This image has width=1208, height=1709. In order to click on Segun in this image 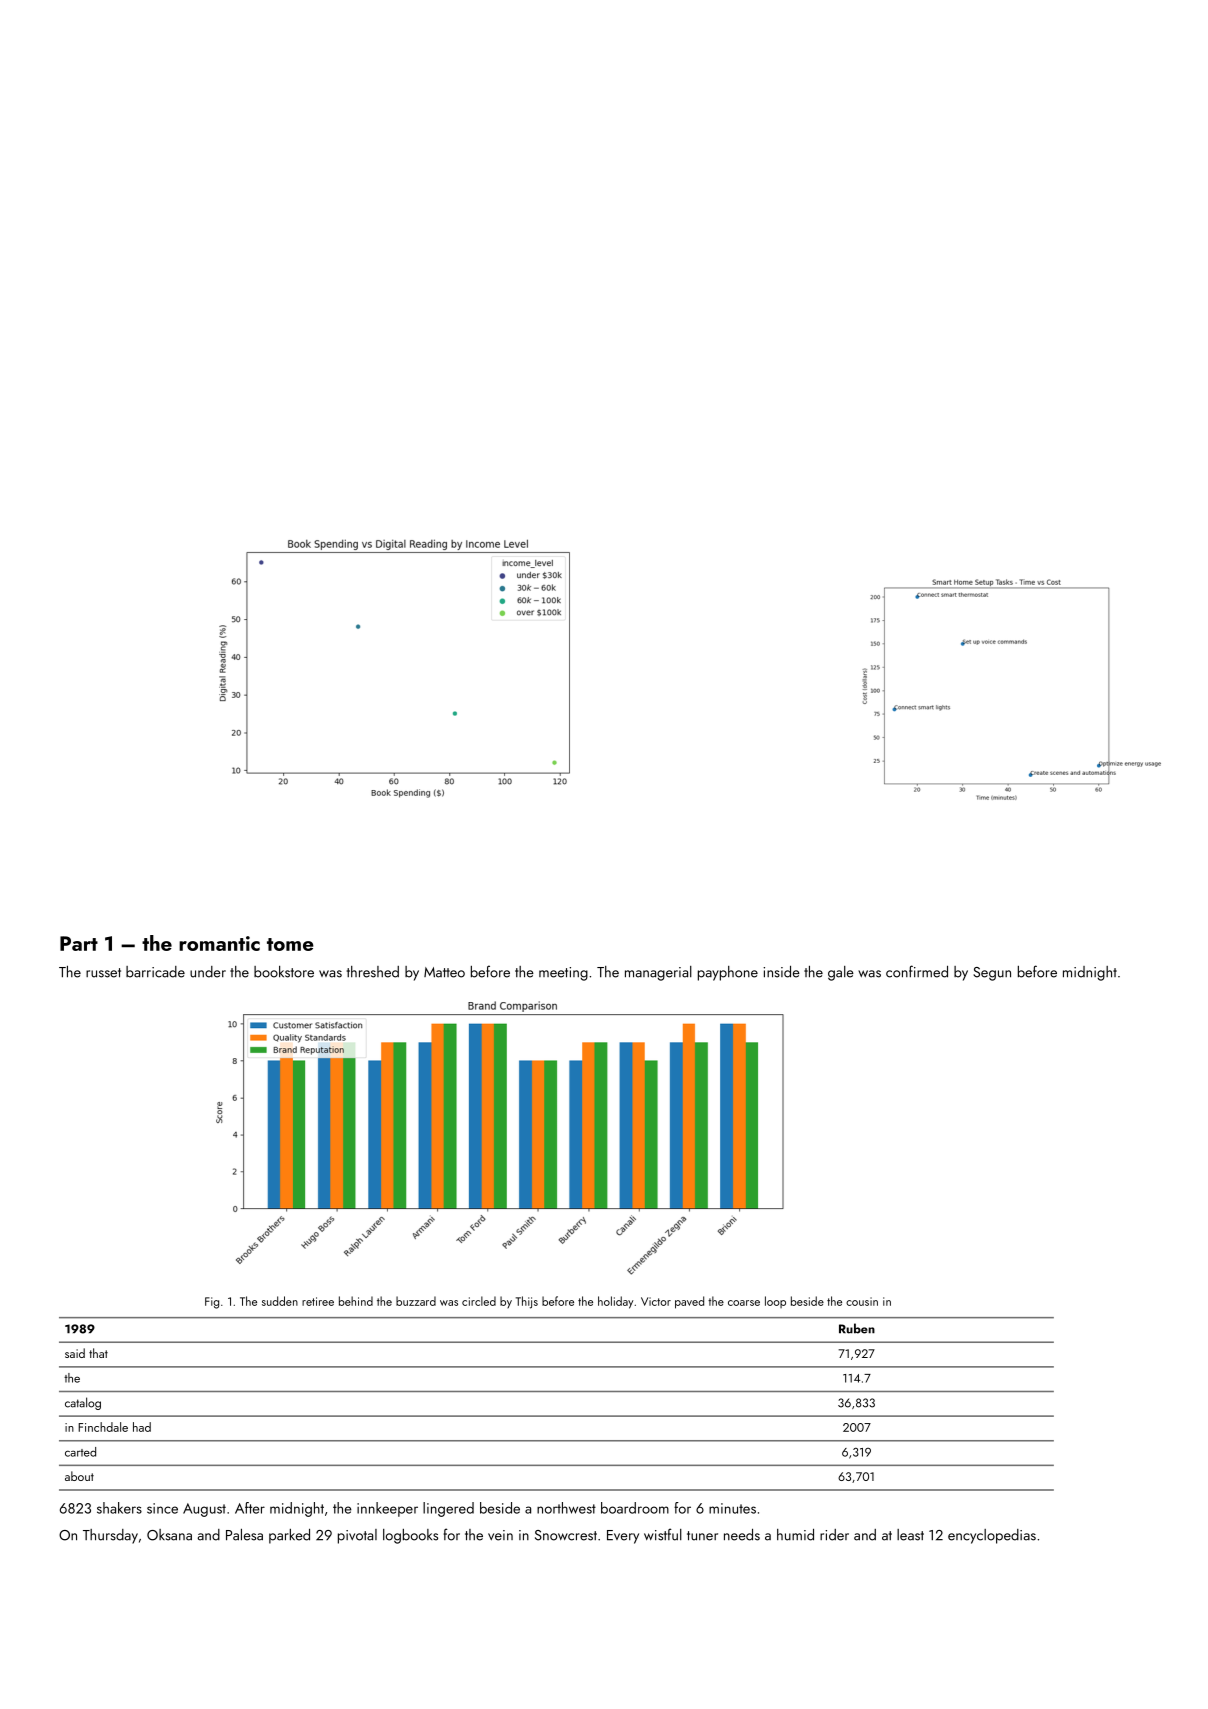, I will do `click(992, 974)`.
